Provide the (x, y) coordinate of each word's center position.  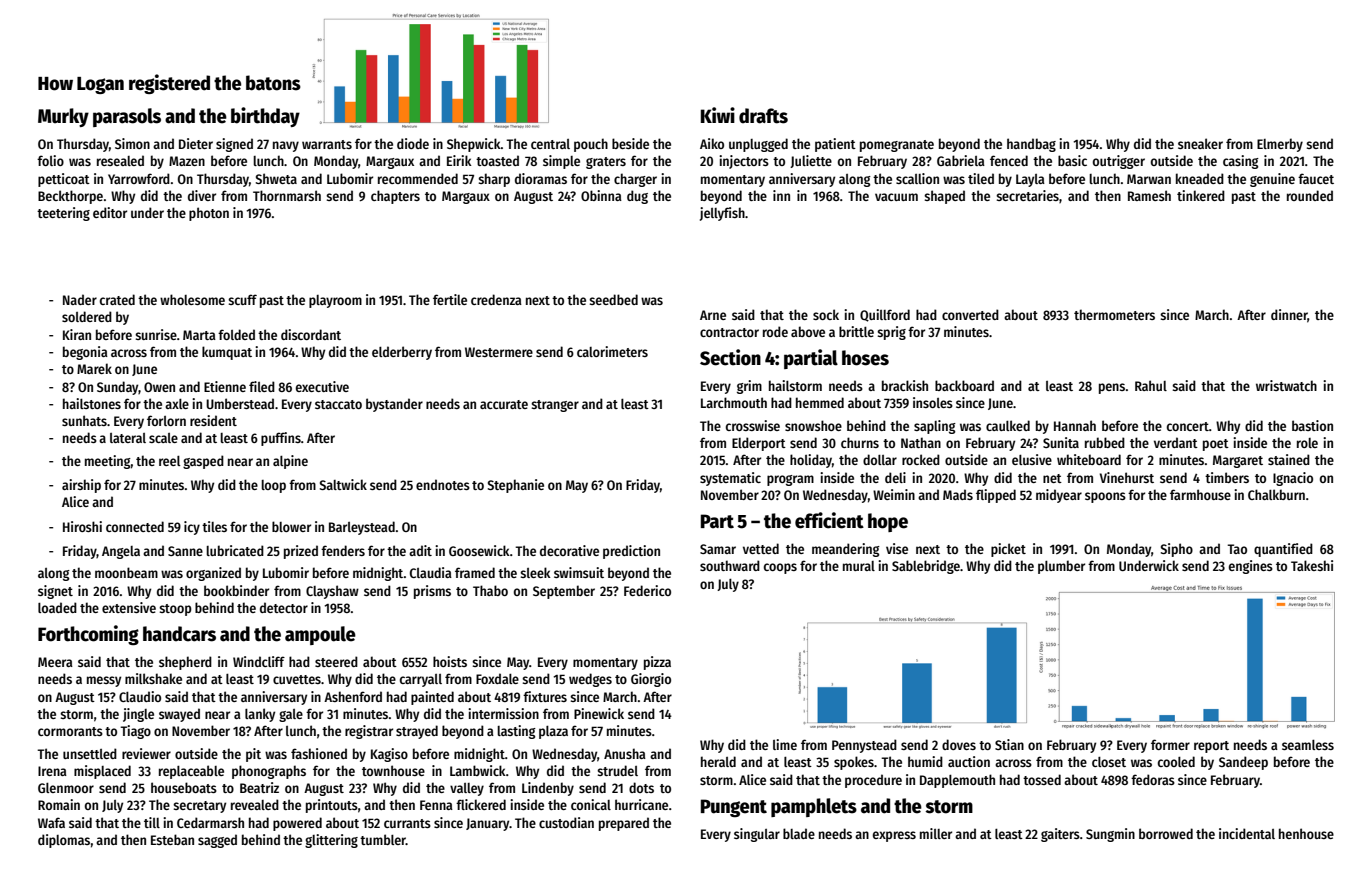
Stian (1009, 744)
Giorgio (651, 680)
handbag (1031, 145)
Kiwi (718, 115)
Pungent (734, 808)
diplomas (64, 841)
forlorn (166, 420)
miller (936, 833)
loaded (57, 607)
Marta (199, 335)
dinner (1289, 315)
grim (749, 387)
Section (730, 357)
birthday (265, 117)
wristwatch (1286, 385)
